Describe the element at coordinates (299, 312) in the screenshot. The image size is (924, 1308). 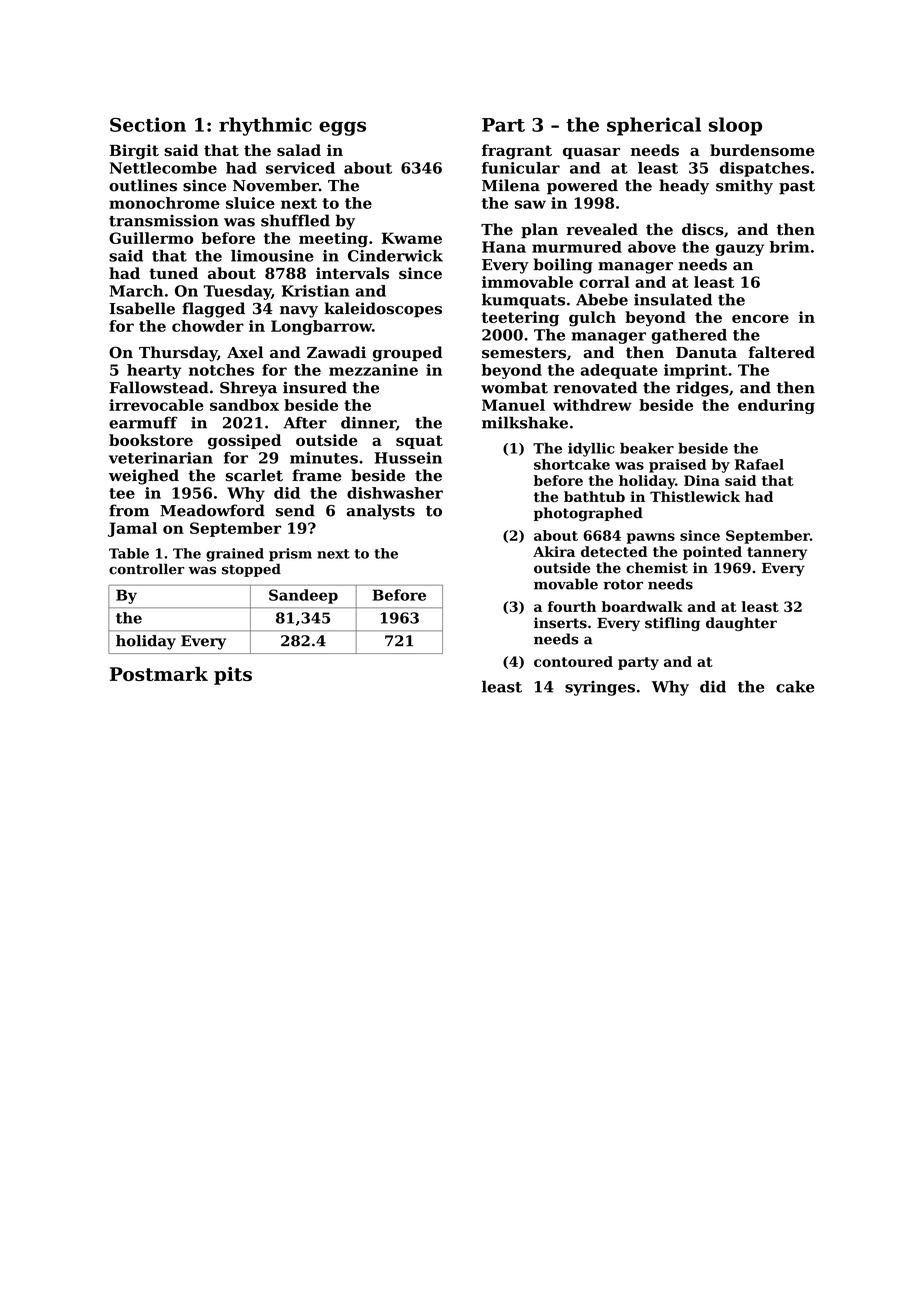
I see `navy` at that location.
